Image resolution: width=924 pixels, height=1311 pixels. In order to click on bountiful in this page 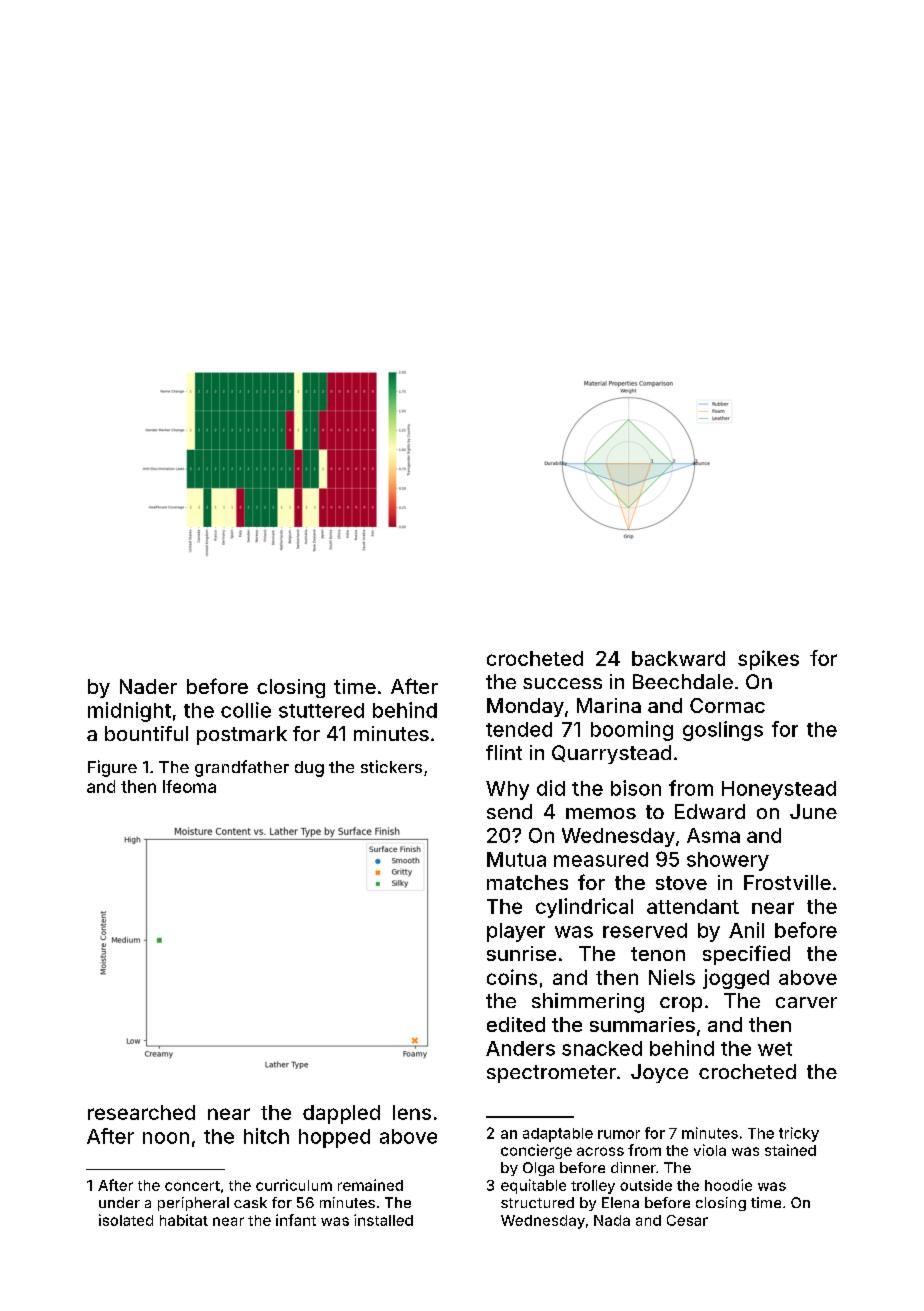, I will do `click(146, 733)`.
